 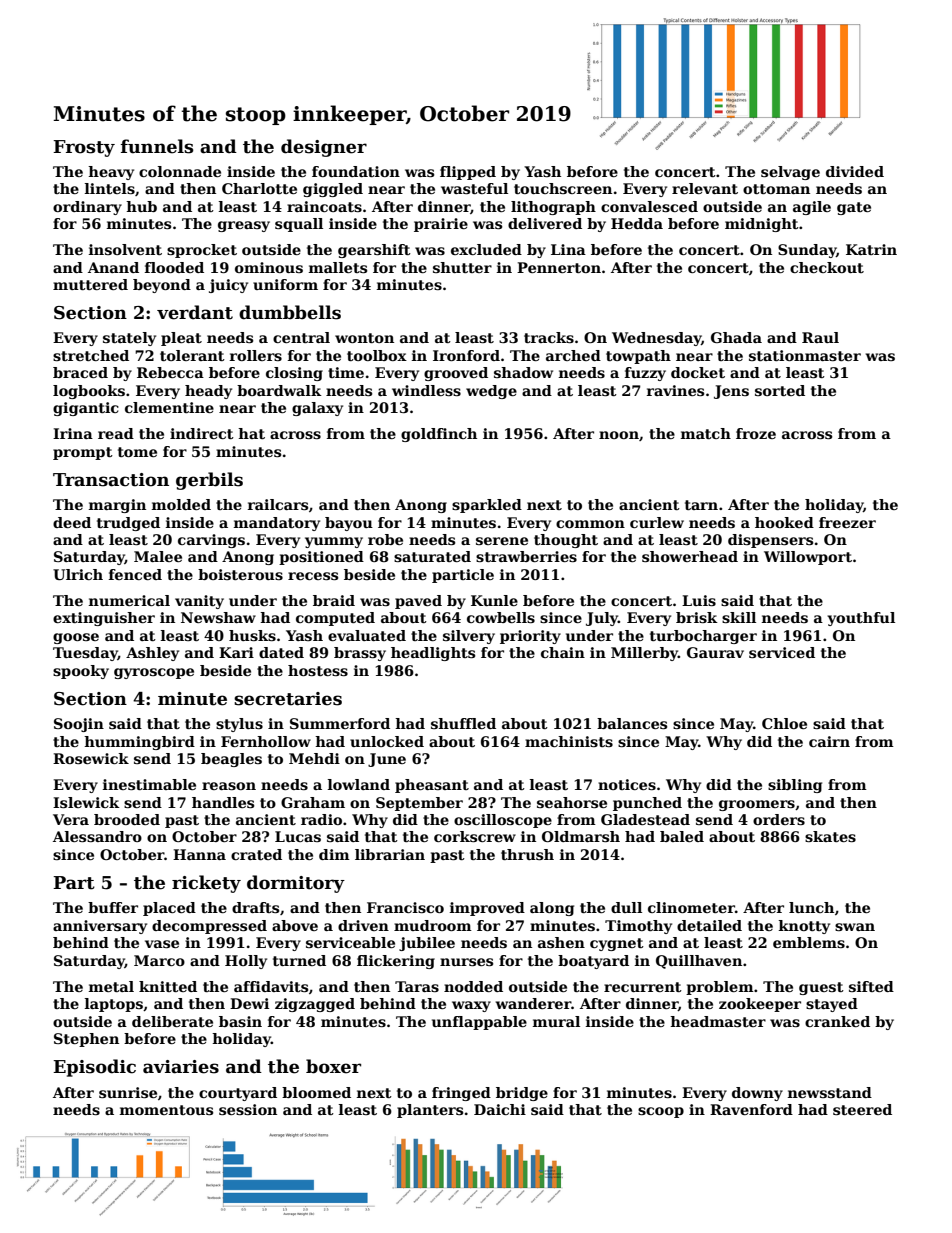 What do you see at coordinates (527, 854) in the screenshot?
I see `thrush` at bounding box center [527, 854].
